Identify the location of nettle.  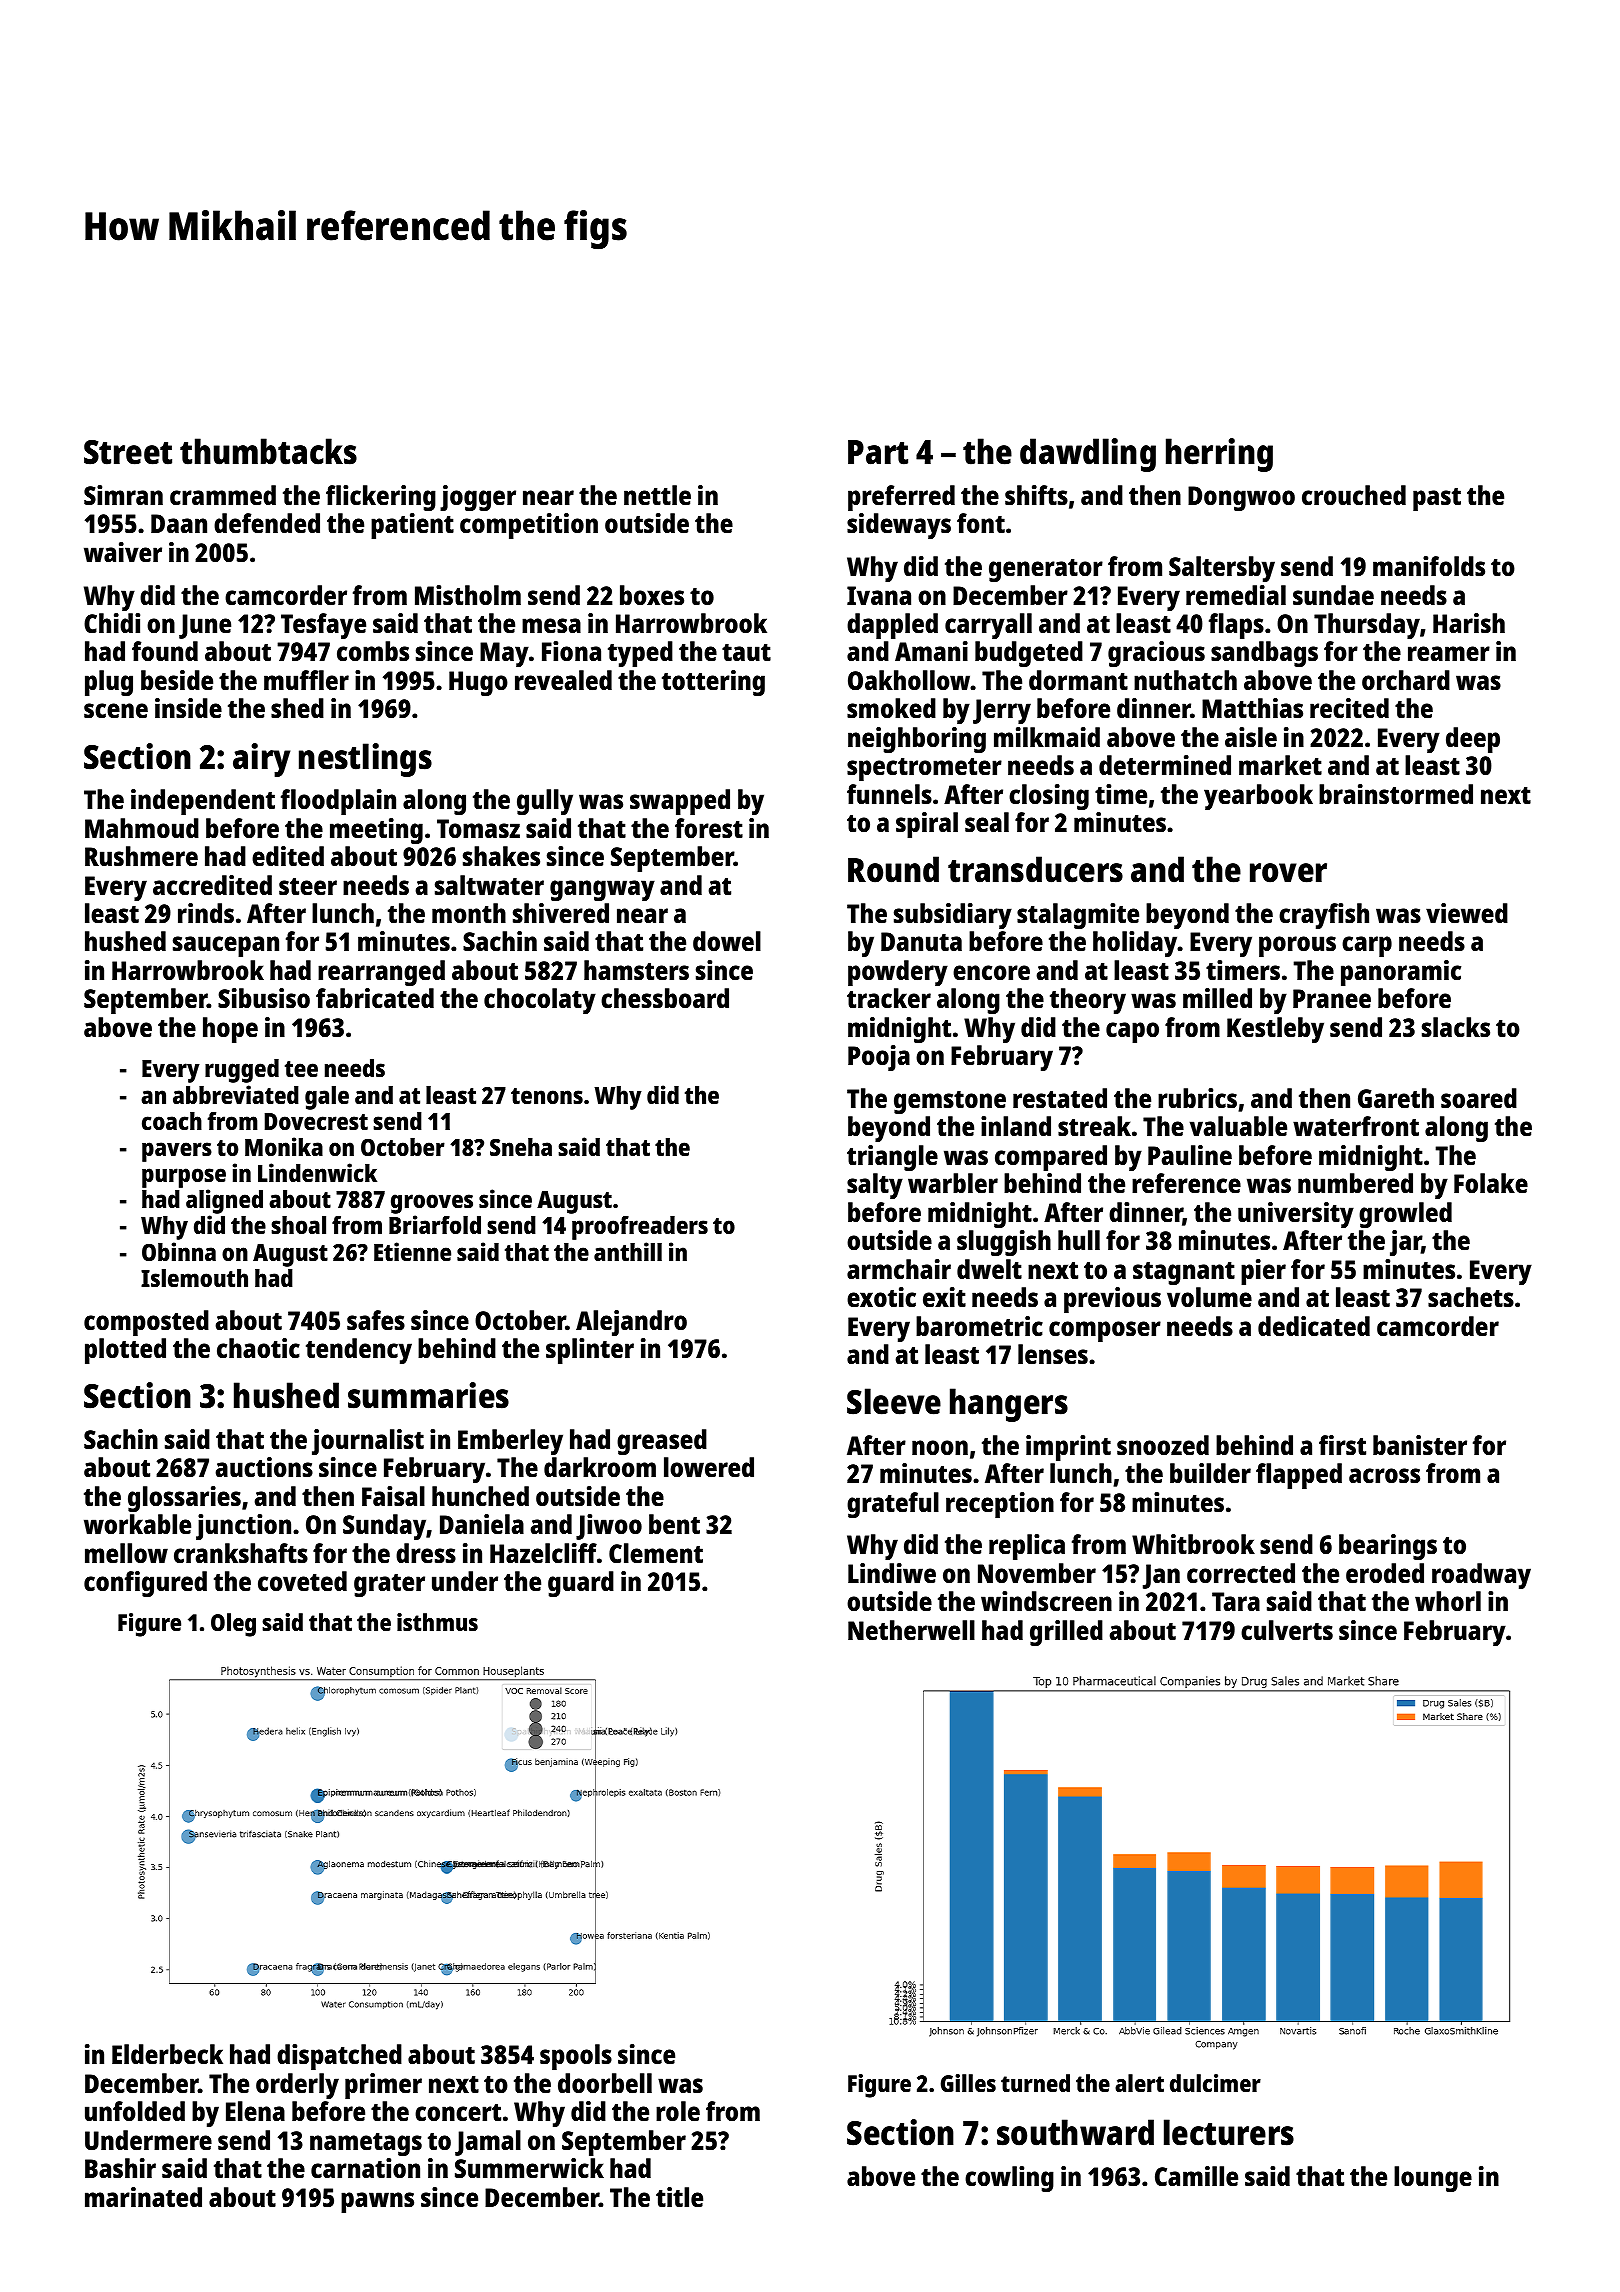
(657, 495).
